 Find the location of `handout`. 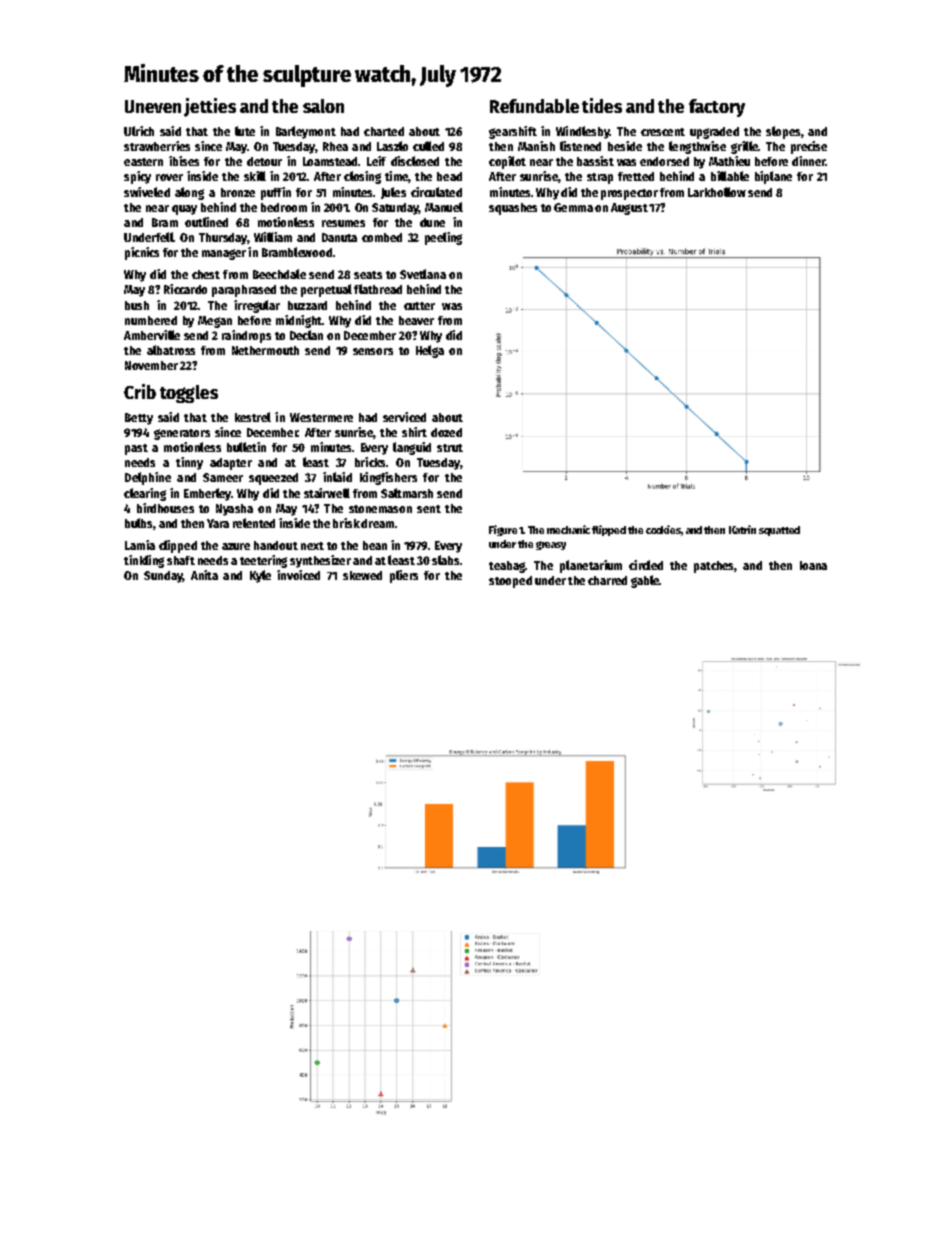

handout is located at coordinates (276, 545).
